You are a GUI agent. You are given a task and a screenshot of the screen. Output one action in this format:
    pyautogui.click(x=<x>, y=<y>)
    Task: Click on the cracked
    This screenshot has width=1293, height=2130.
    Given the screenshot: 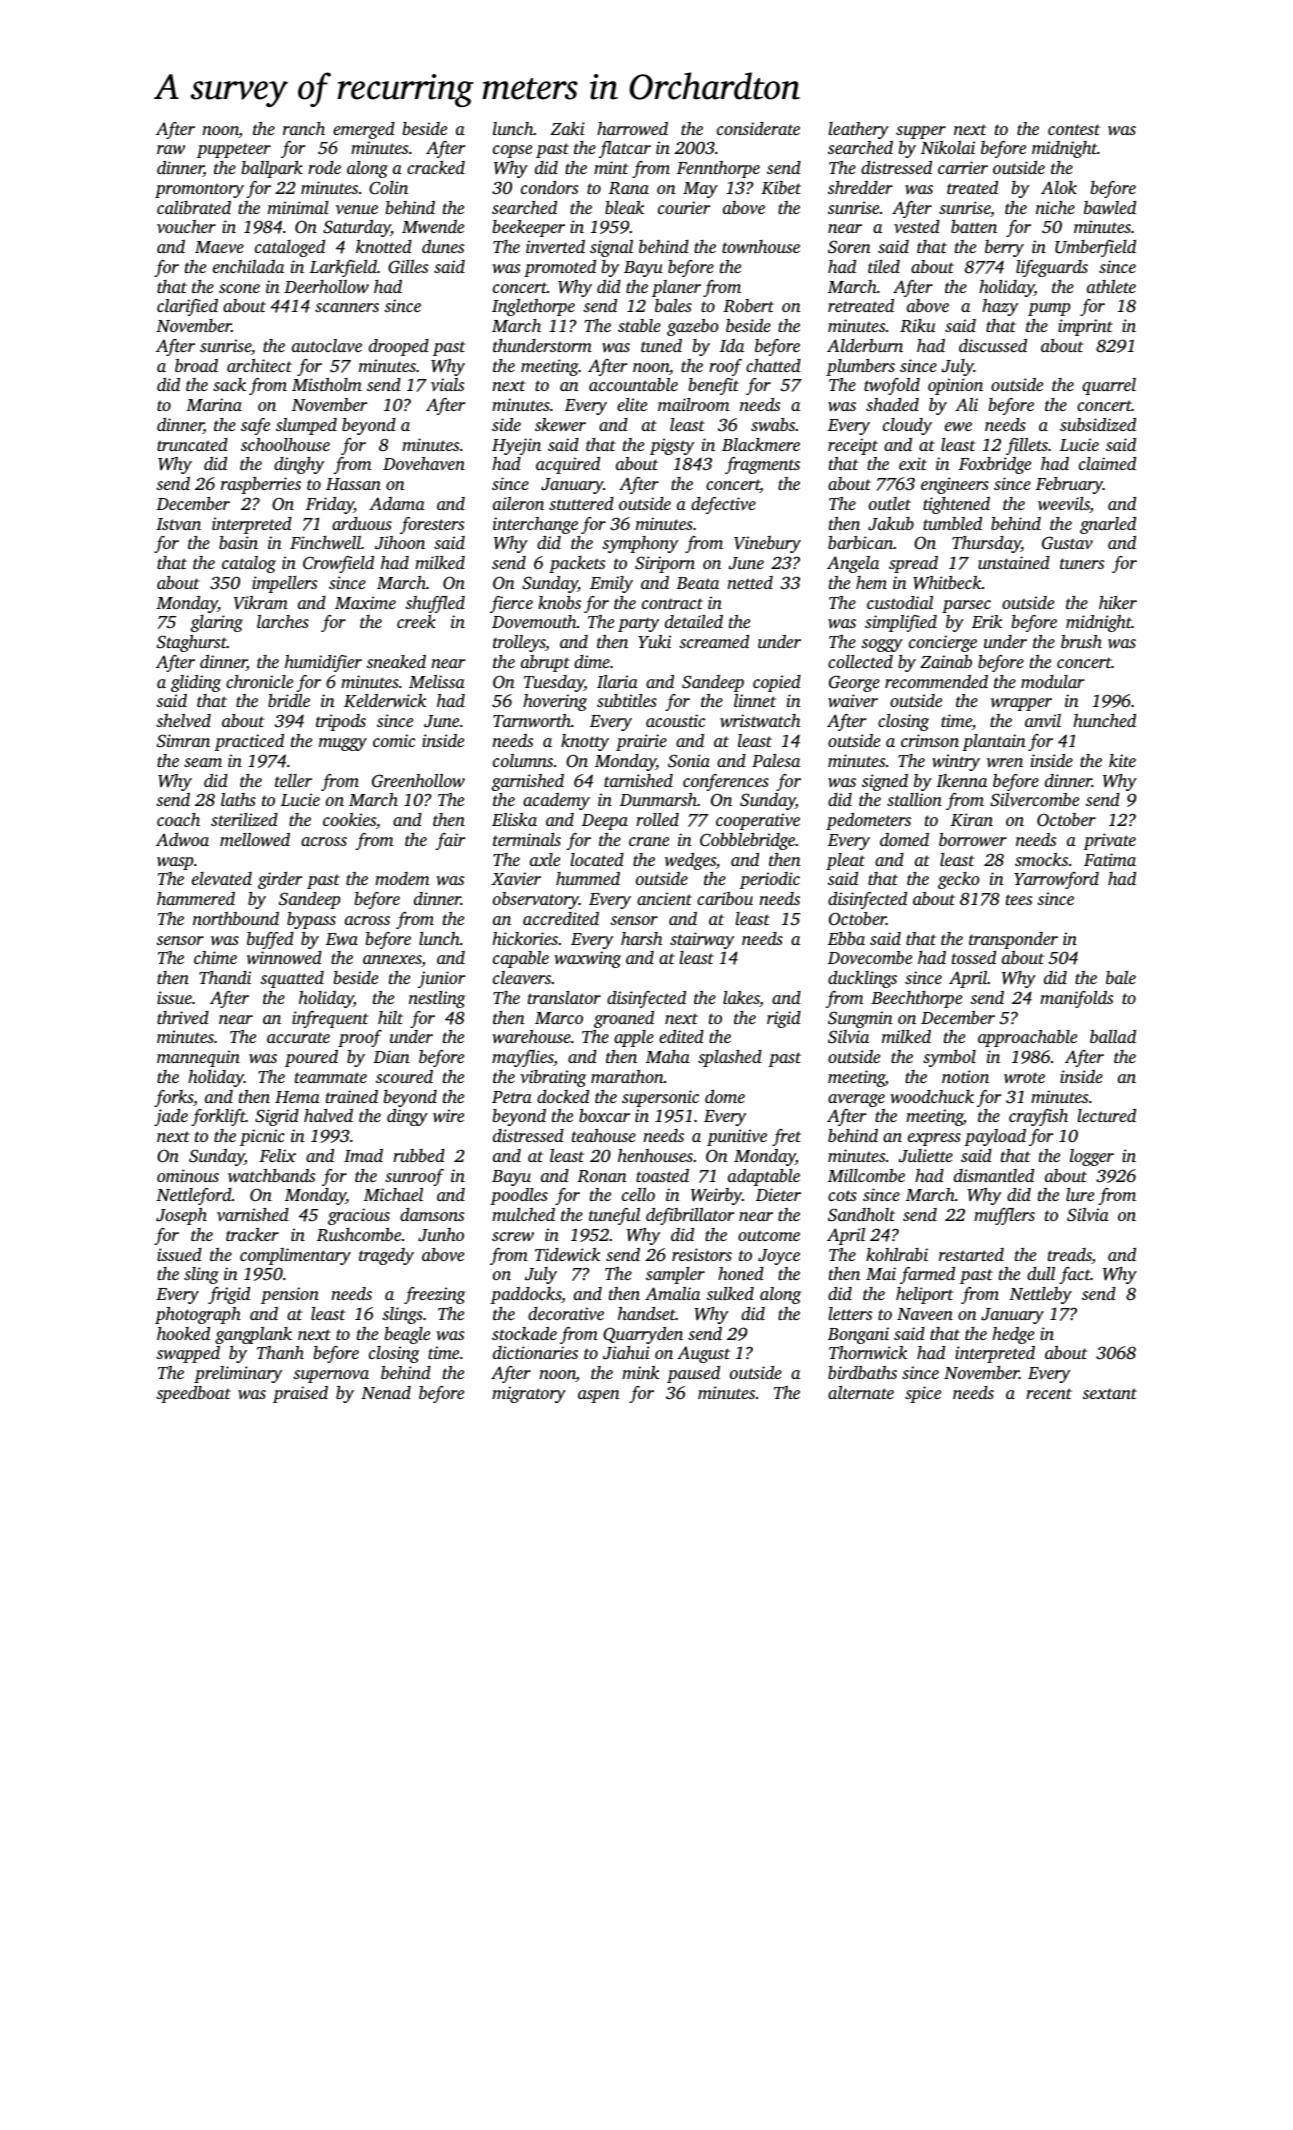 What is the action you would take?
    pyautogui.click(x=436, y=167)
